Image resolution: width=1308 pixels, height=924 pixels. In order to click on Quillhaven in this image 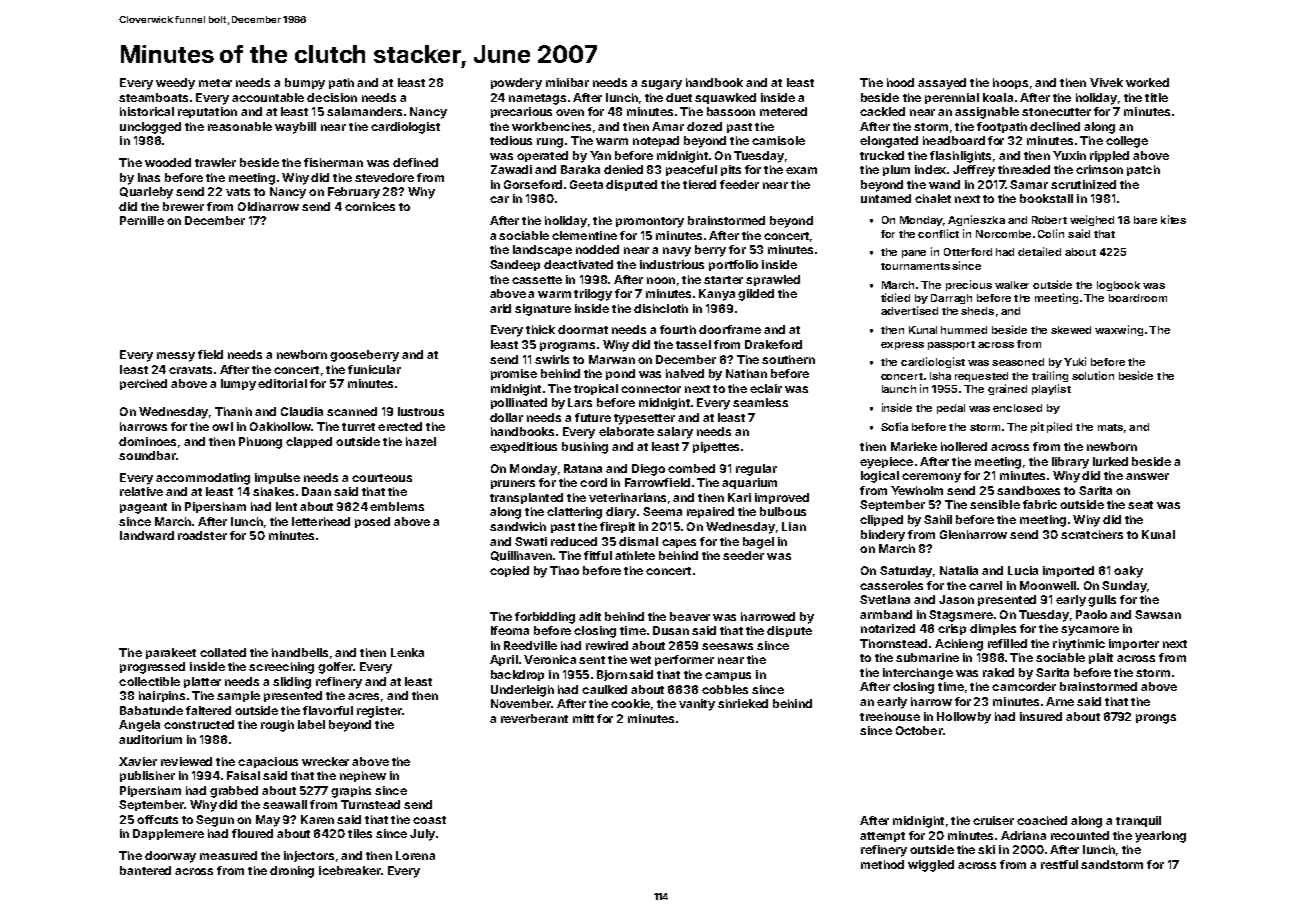, I will do `click(521, 556)`.
